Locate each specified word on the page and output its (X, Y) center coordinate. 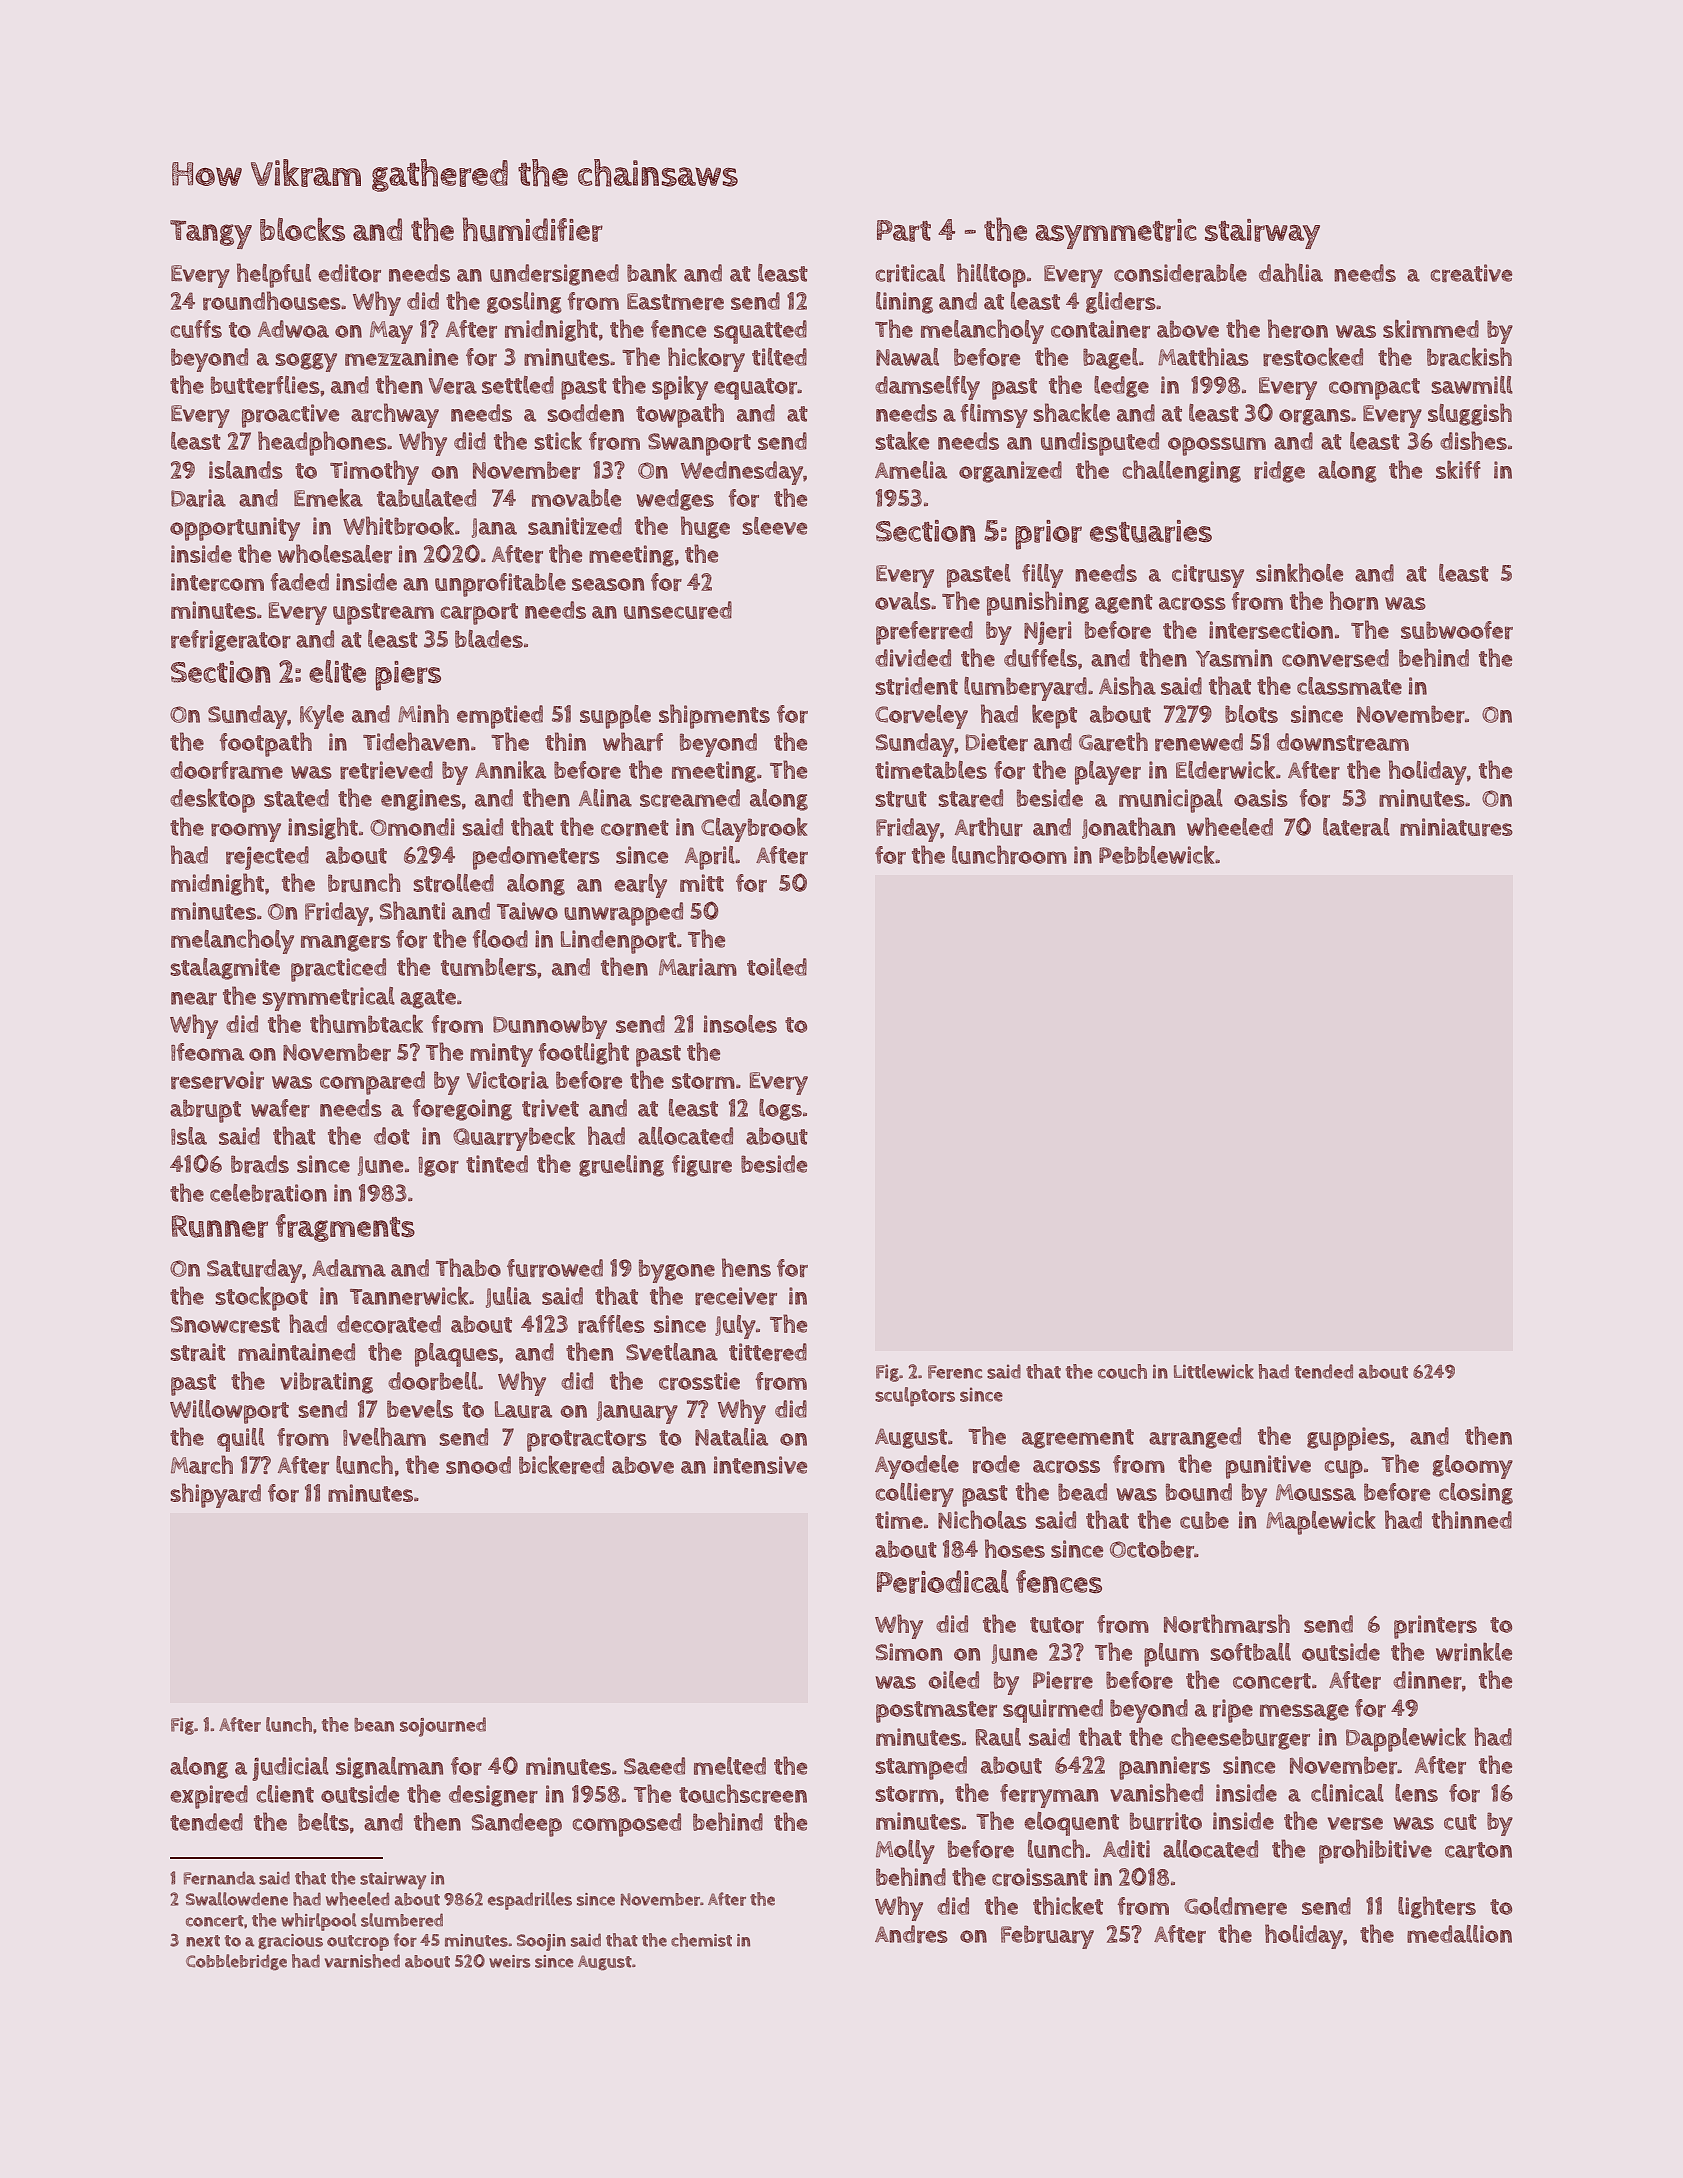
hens (746, 1267)
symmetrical (328, 999)
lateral (1356, 827)
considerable (1180, 273)
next (203, 1941)
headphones (322, 443)
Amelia (911, 470)
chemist (701, 1940)
